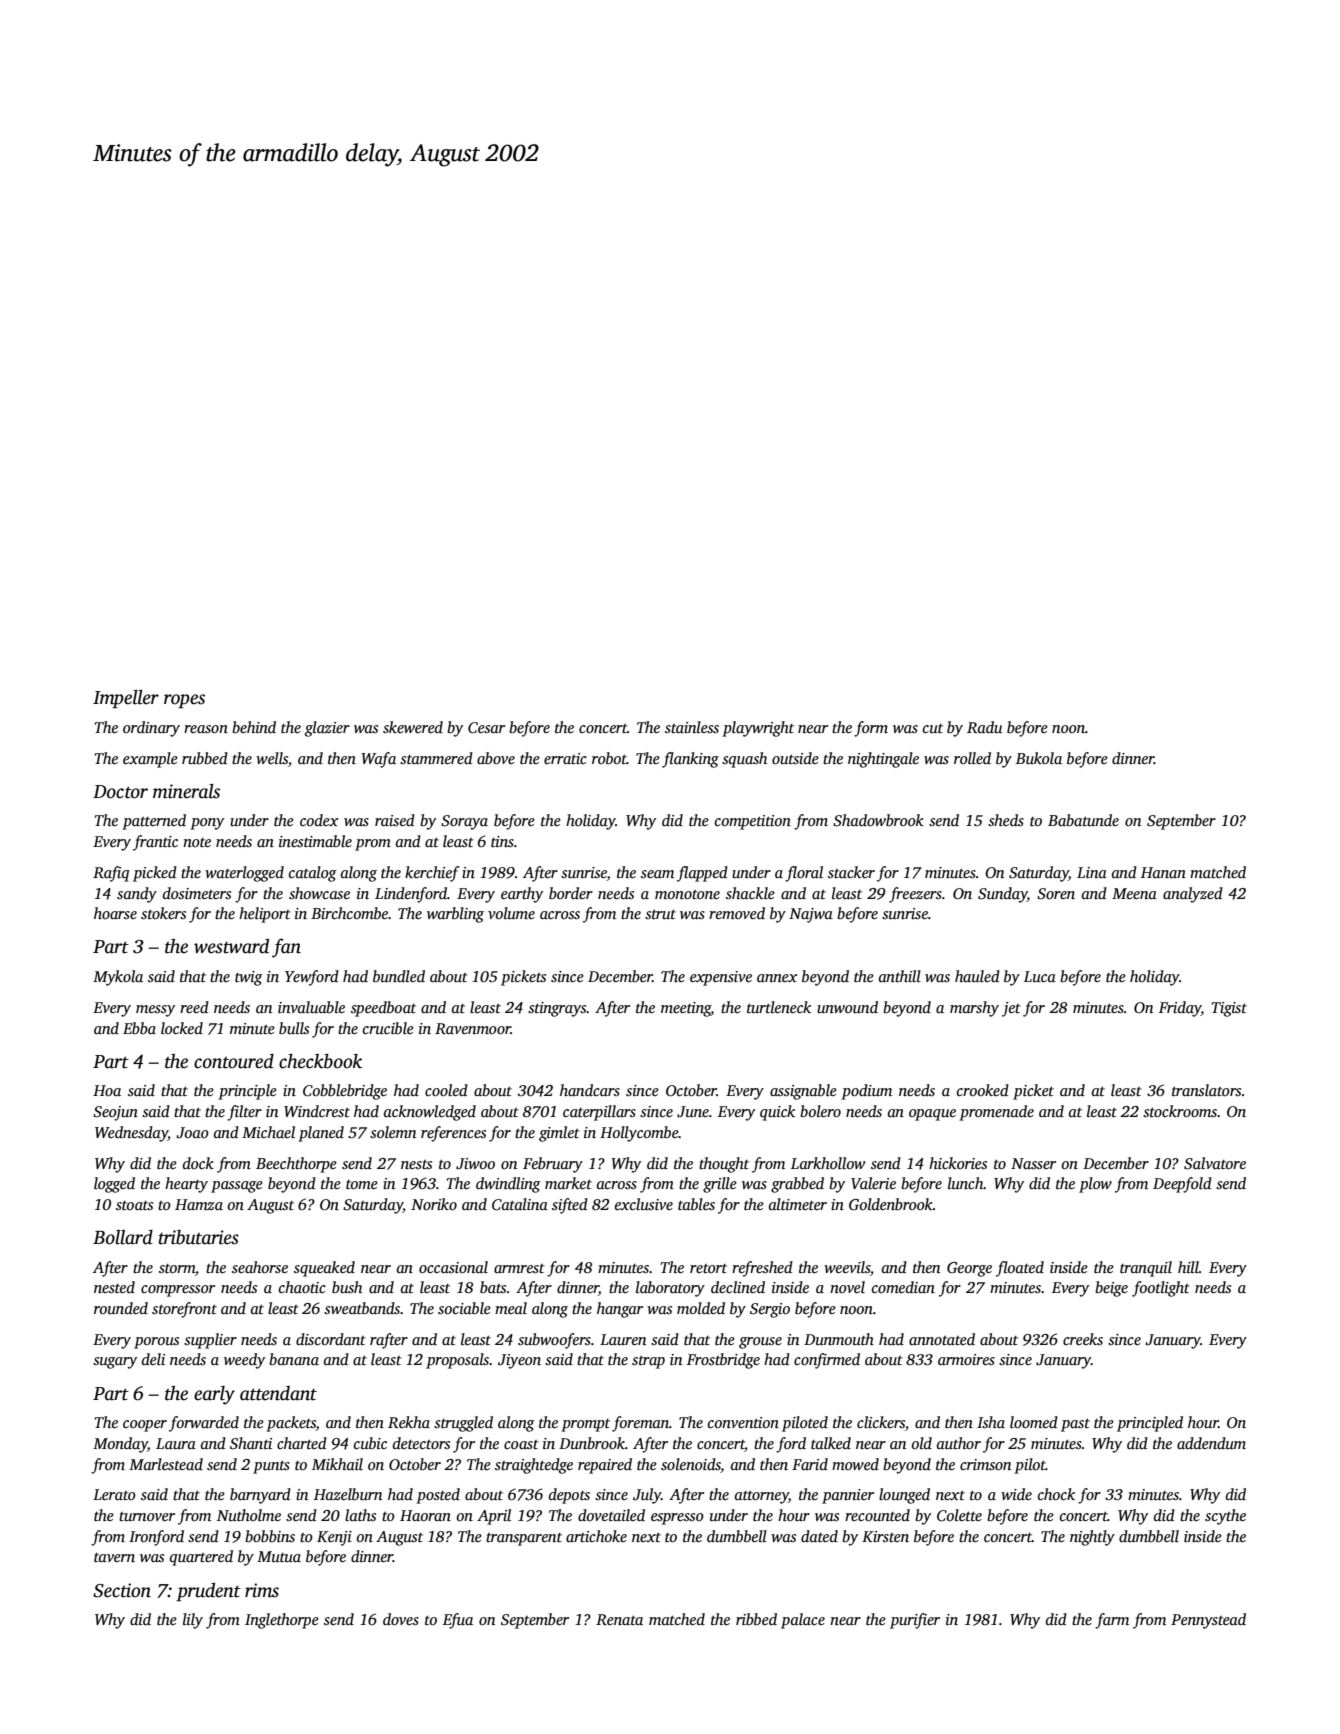  Describe the element at coordinates (1056, 1494) in the image. I see `chock` at that location.
